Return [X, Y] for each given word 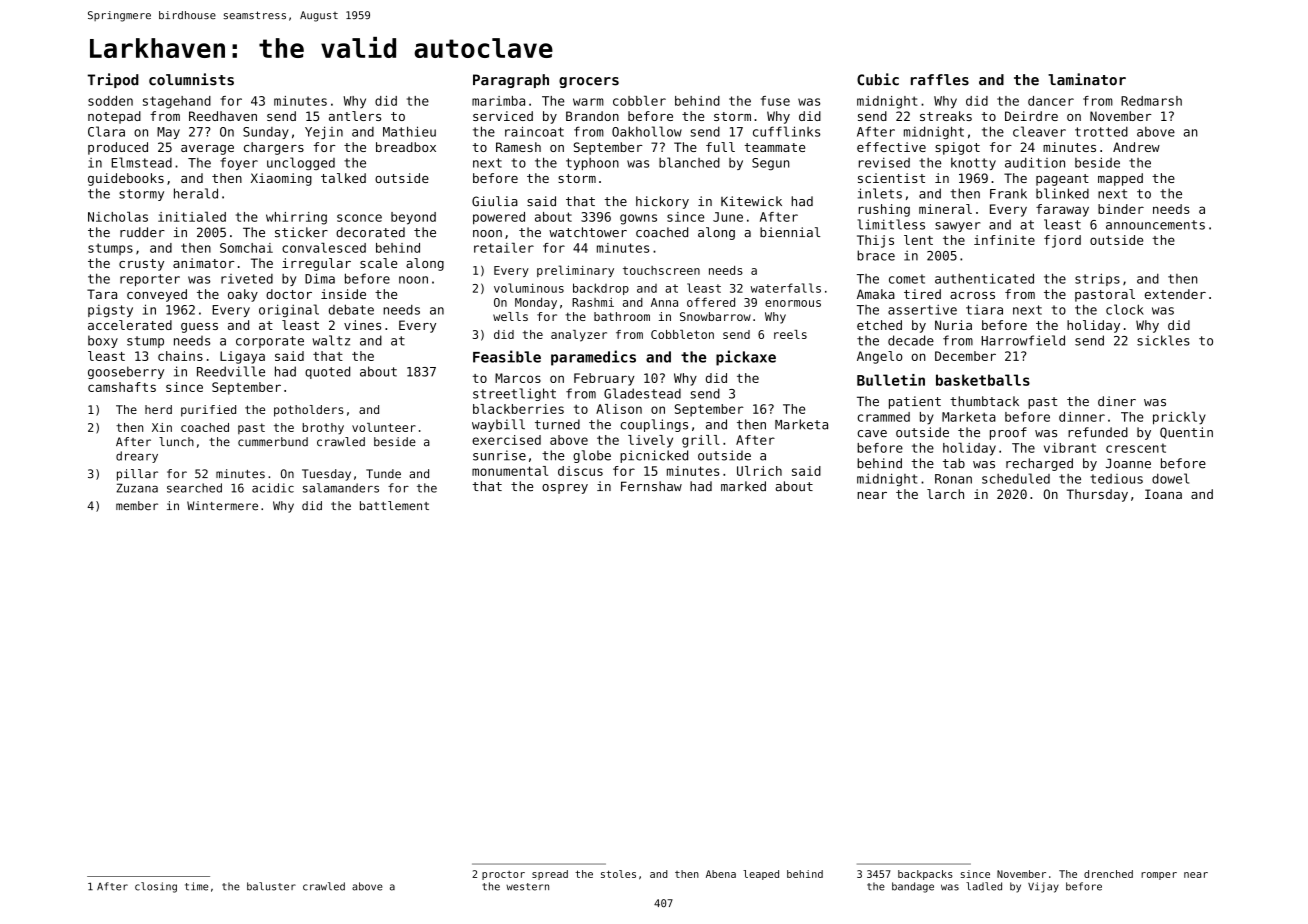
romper [1159, 876]
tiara [984, 310]
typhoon [592, 164]
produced [118, 148]
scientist [891, 178]
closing [156, 887]
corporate [270, 342]
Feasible [507, 356]
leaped [761, 875]
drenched [1108, 874]
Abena [721, 874]
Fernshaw [651, 486]
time [196, 886]
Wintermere [222, 506]
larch [945, 494]
